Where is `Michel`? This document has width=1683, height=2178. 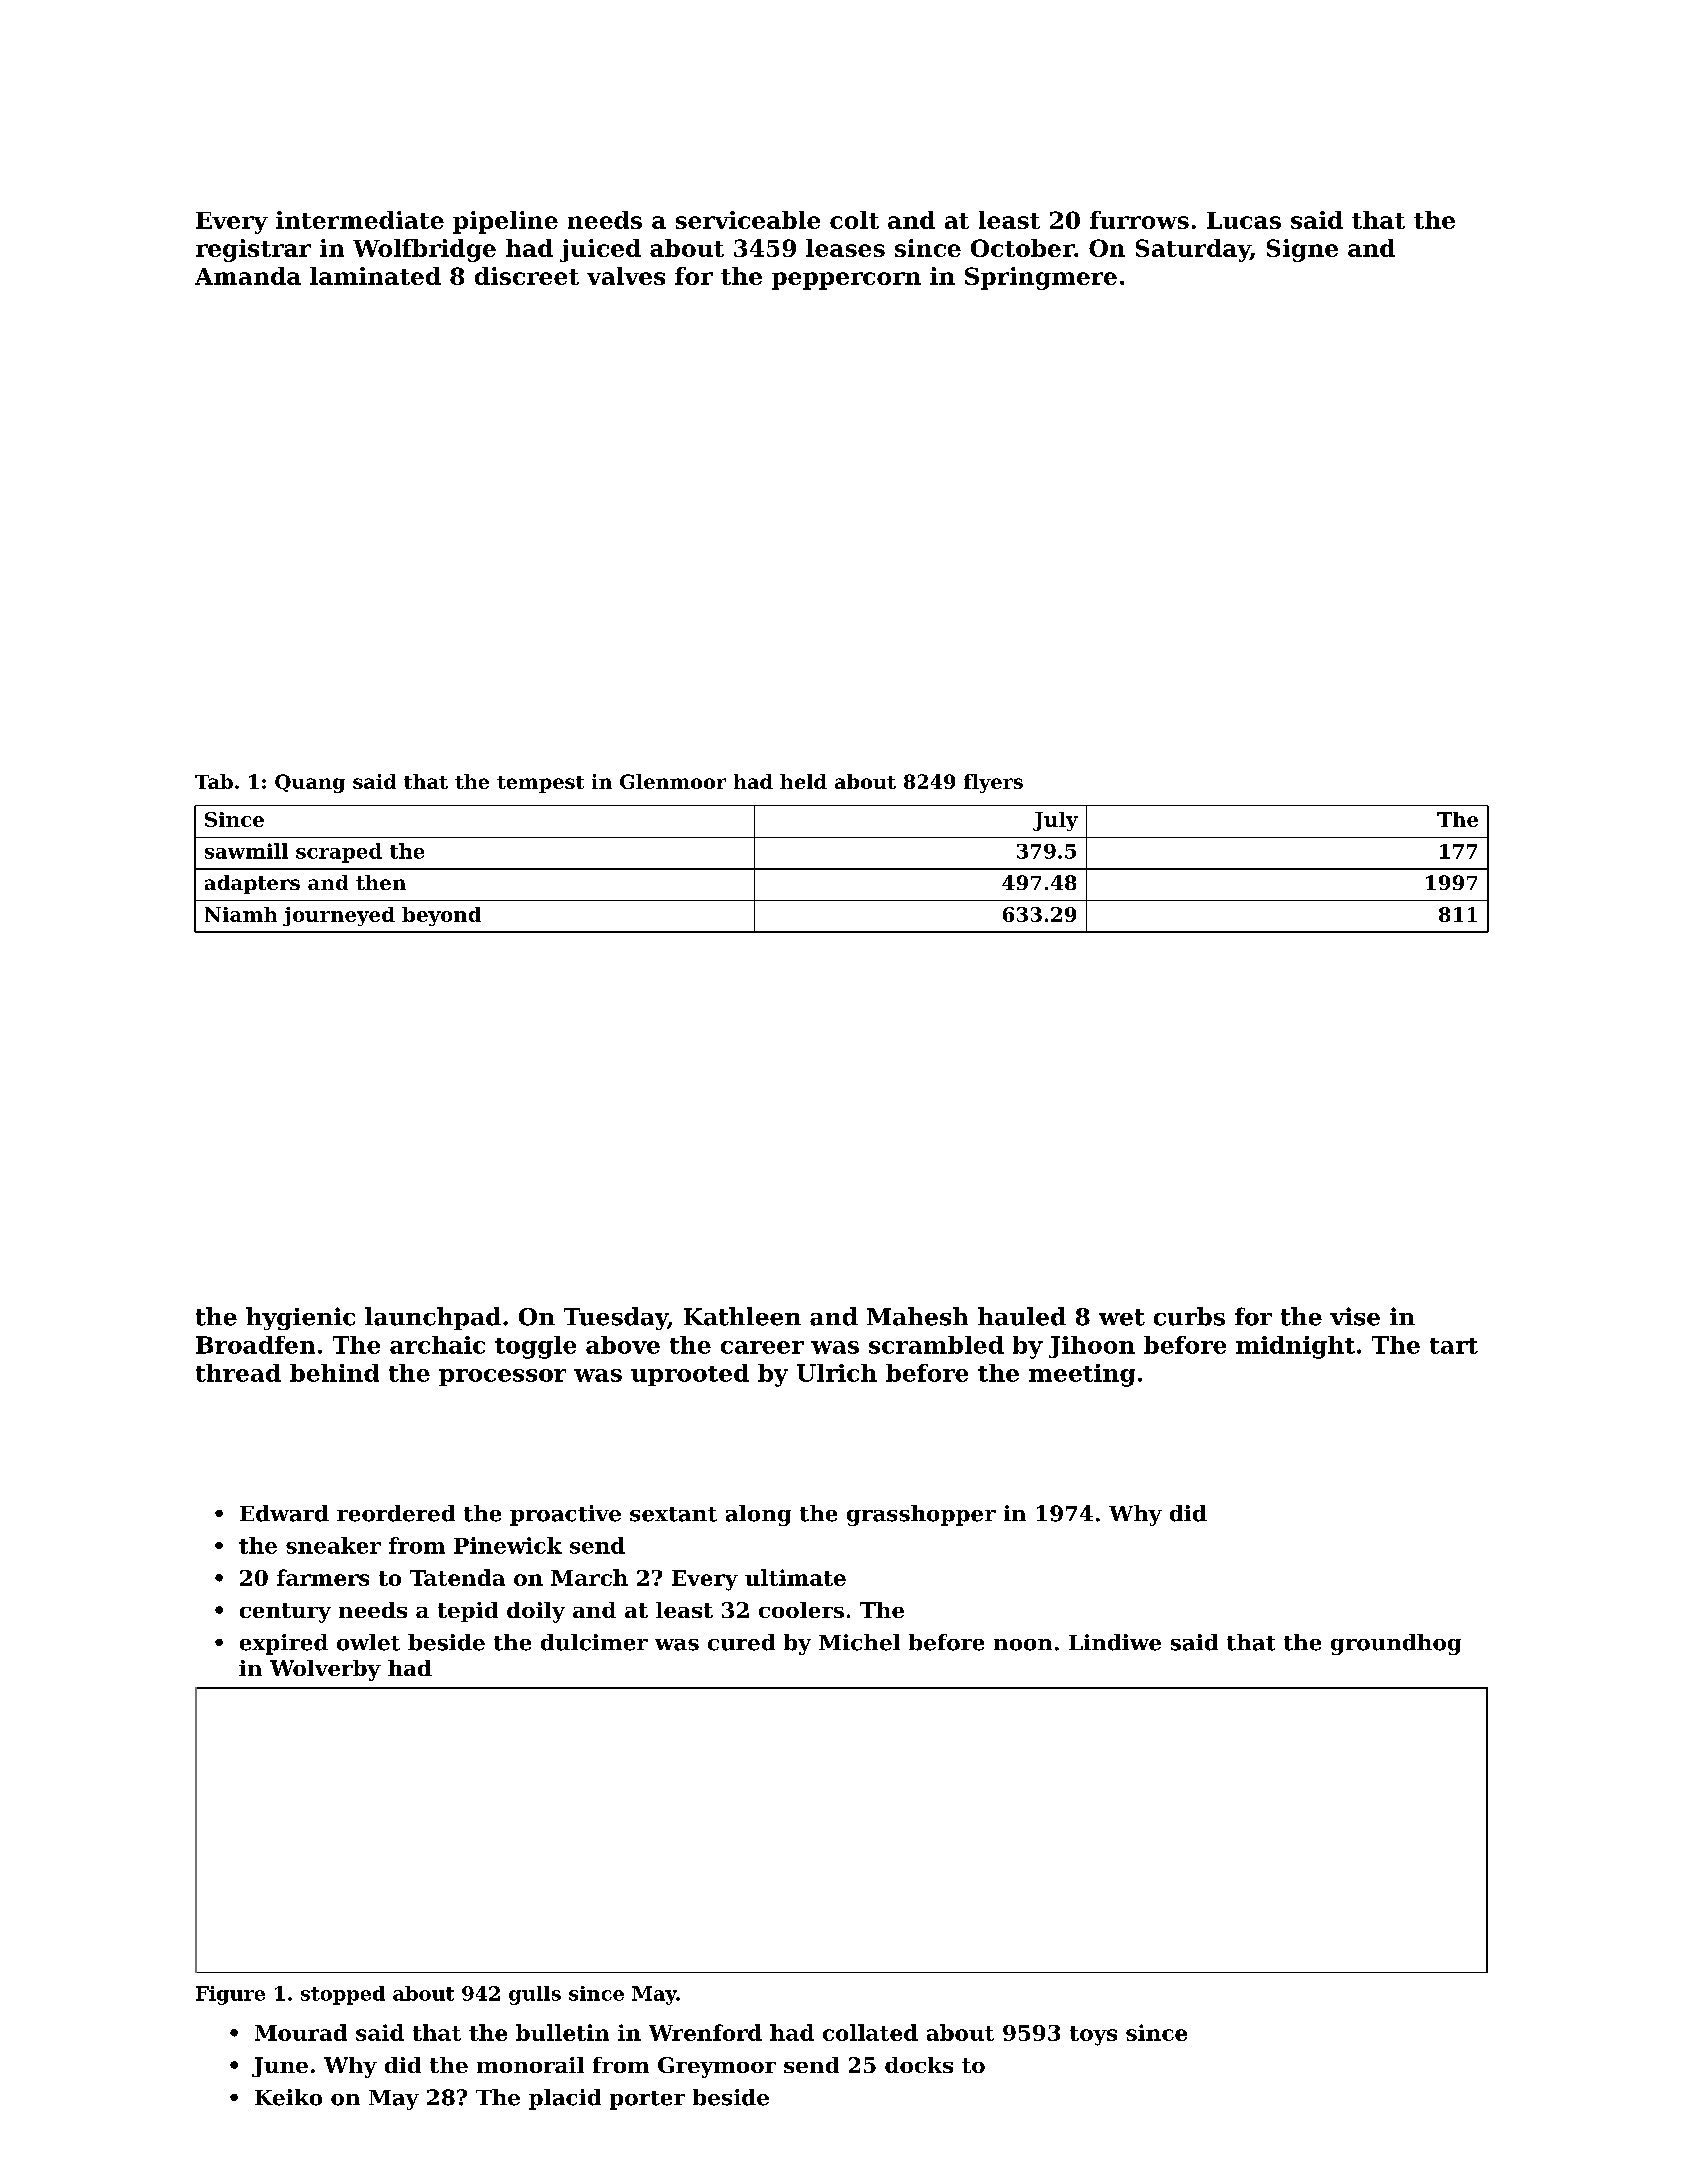 Michel is located at coordinates (859, 1642).
